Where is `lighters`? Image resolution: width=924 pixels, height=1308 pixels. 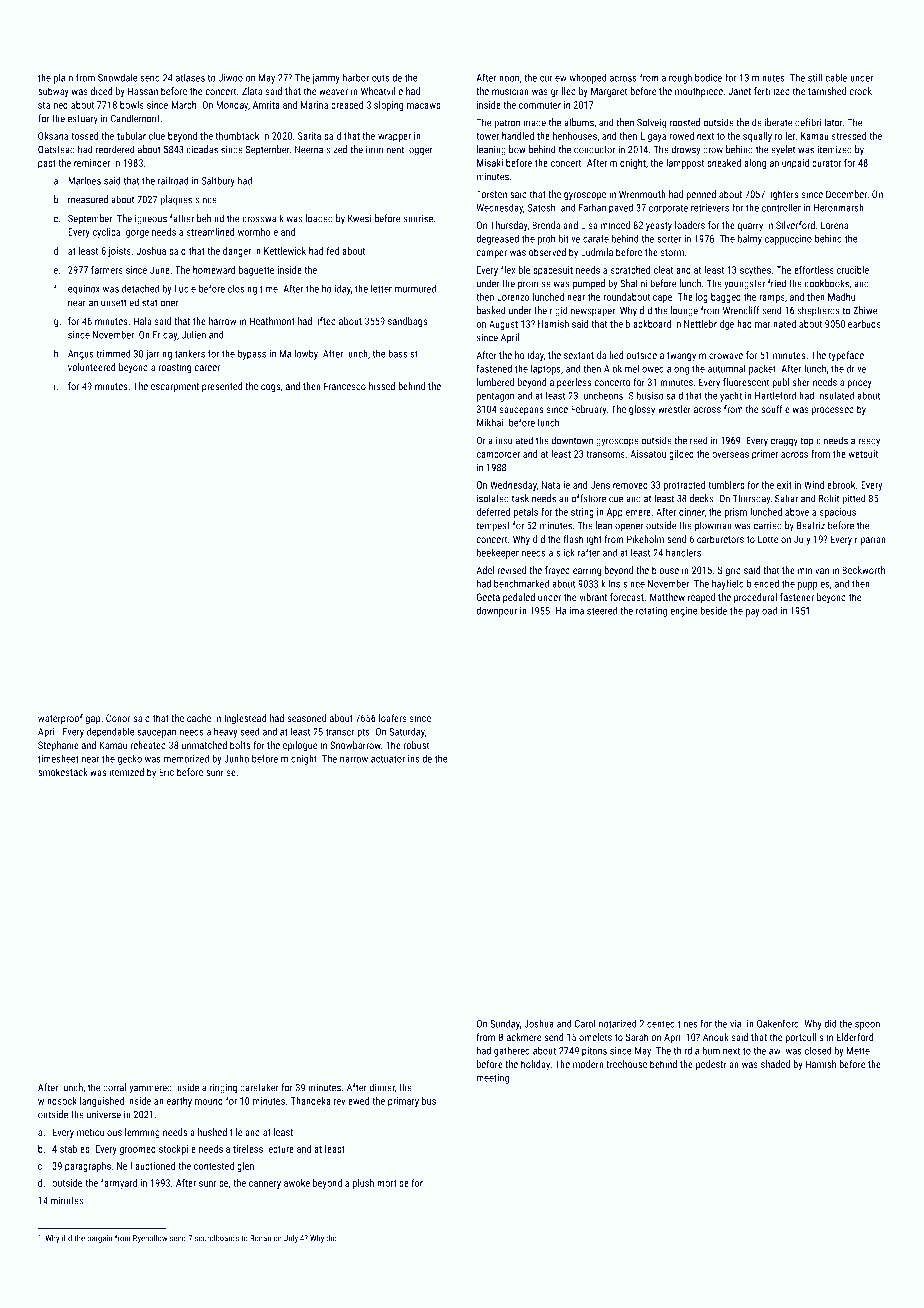 lighters is located at coordinates (783, 195).
